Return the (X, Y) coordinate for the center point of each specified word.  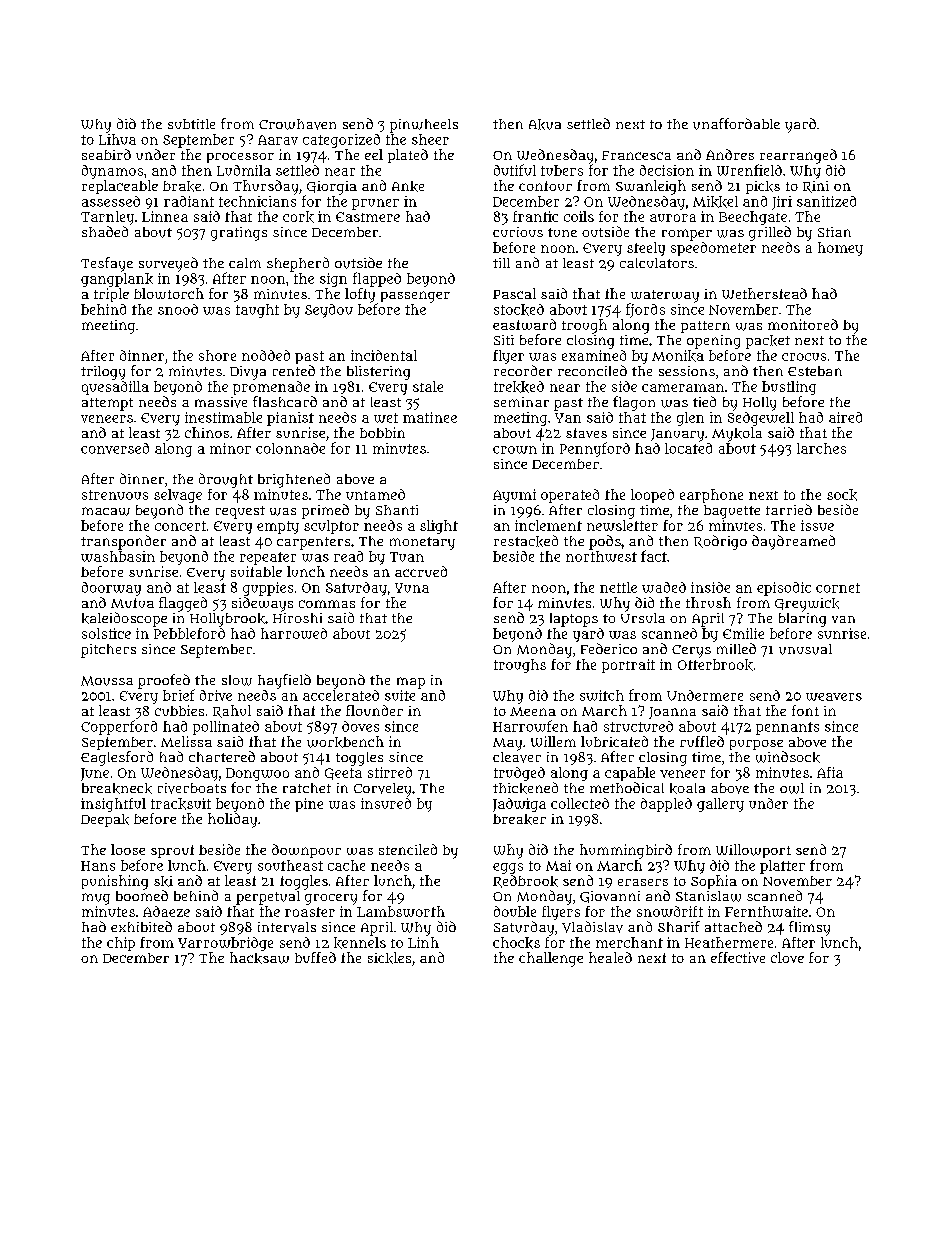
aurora (673, 218)
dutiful (515, 170)
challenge (551, 959)
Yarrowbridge (225, 944)
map (411, 683)
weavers (834, 697)
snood (178, 309)
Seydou (329, 311)
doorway (111, 589)
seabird (106, 154)
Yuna (412, 588)
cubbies (179, 710)
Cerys (691, 651)
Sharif (679, 926)
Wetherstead (764, 293)
